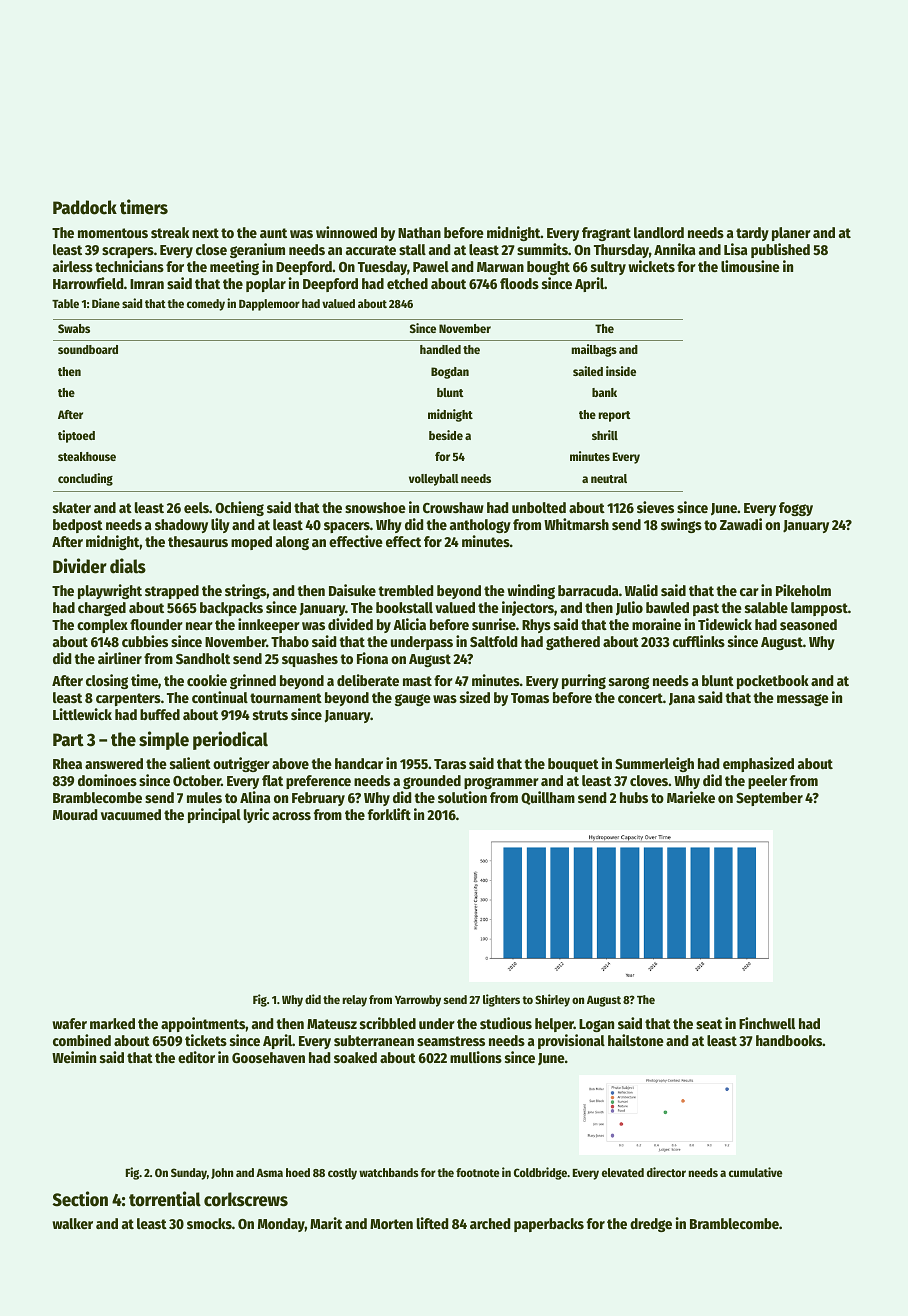 Image resolution: width=908 pixels, height=1316 pixels. What do you see at coordinates (750, 266) in the document?
I see `limousine` at bounding box center [750, 266].
